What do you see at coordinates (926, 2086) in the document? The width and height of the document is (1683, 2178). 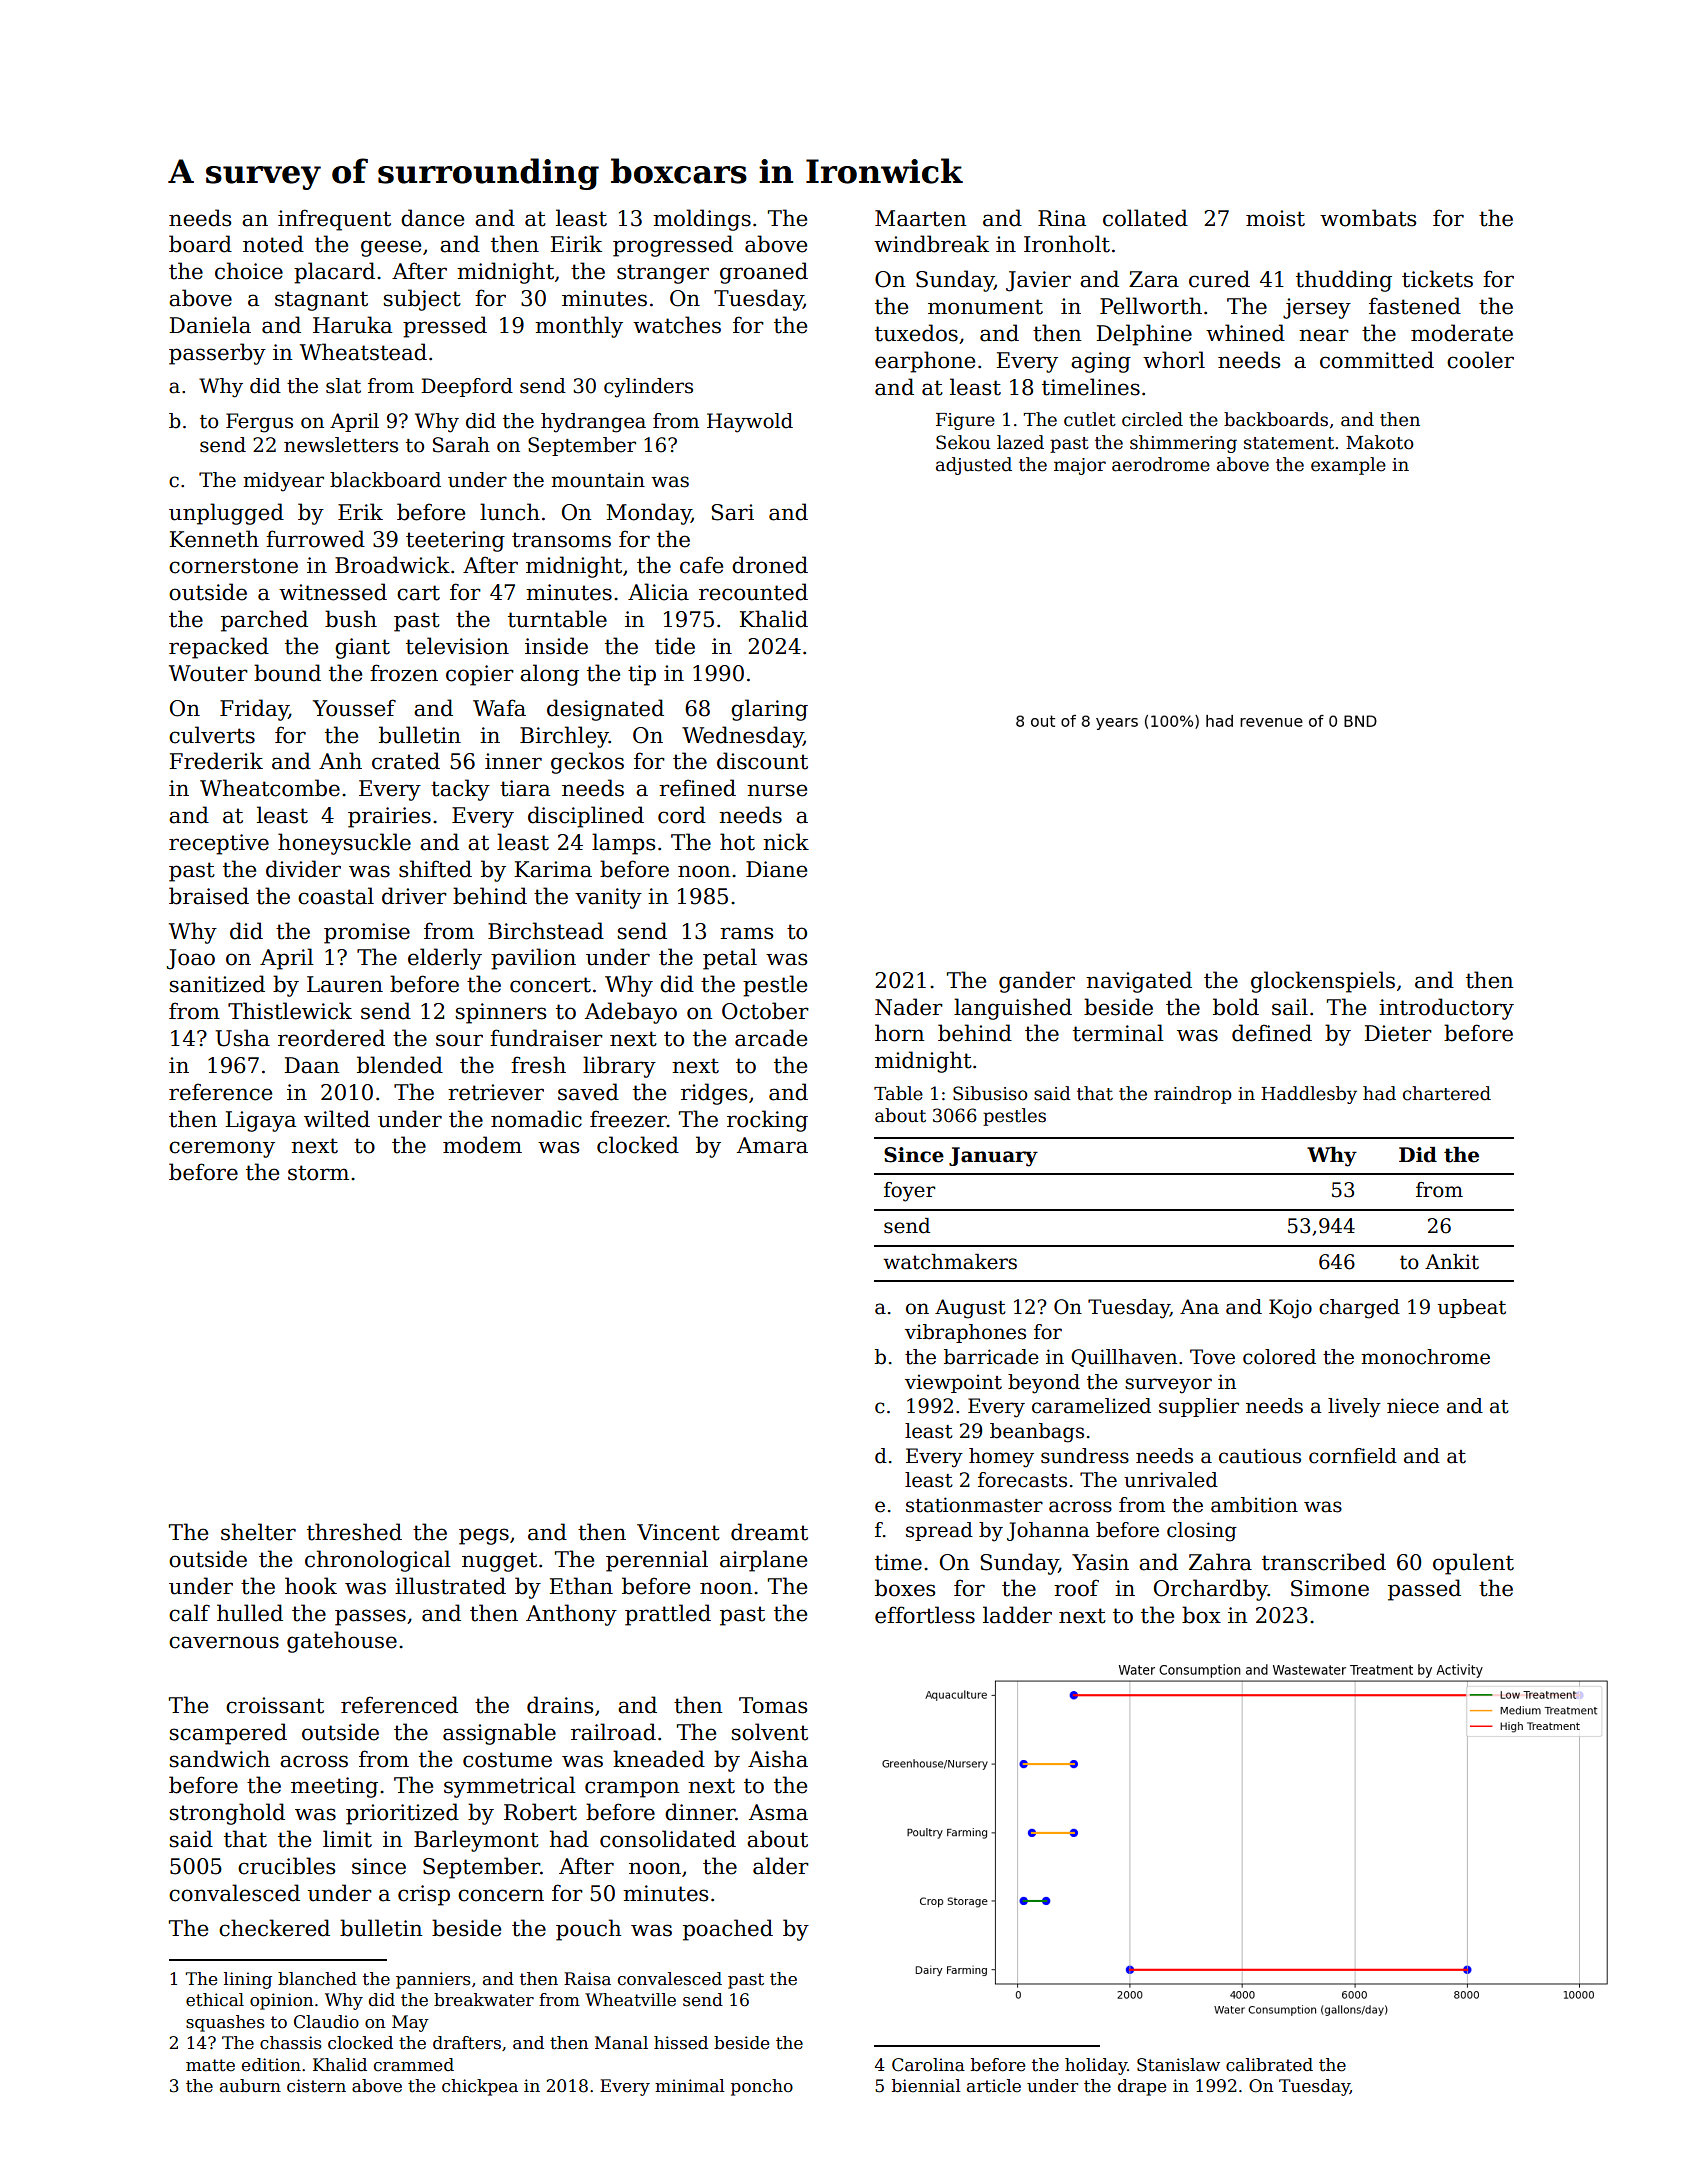 I see `biennial` at bounding box center [926, 2086].
